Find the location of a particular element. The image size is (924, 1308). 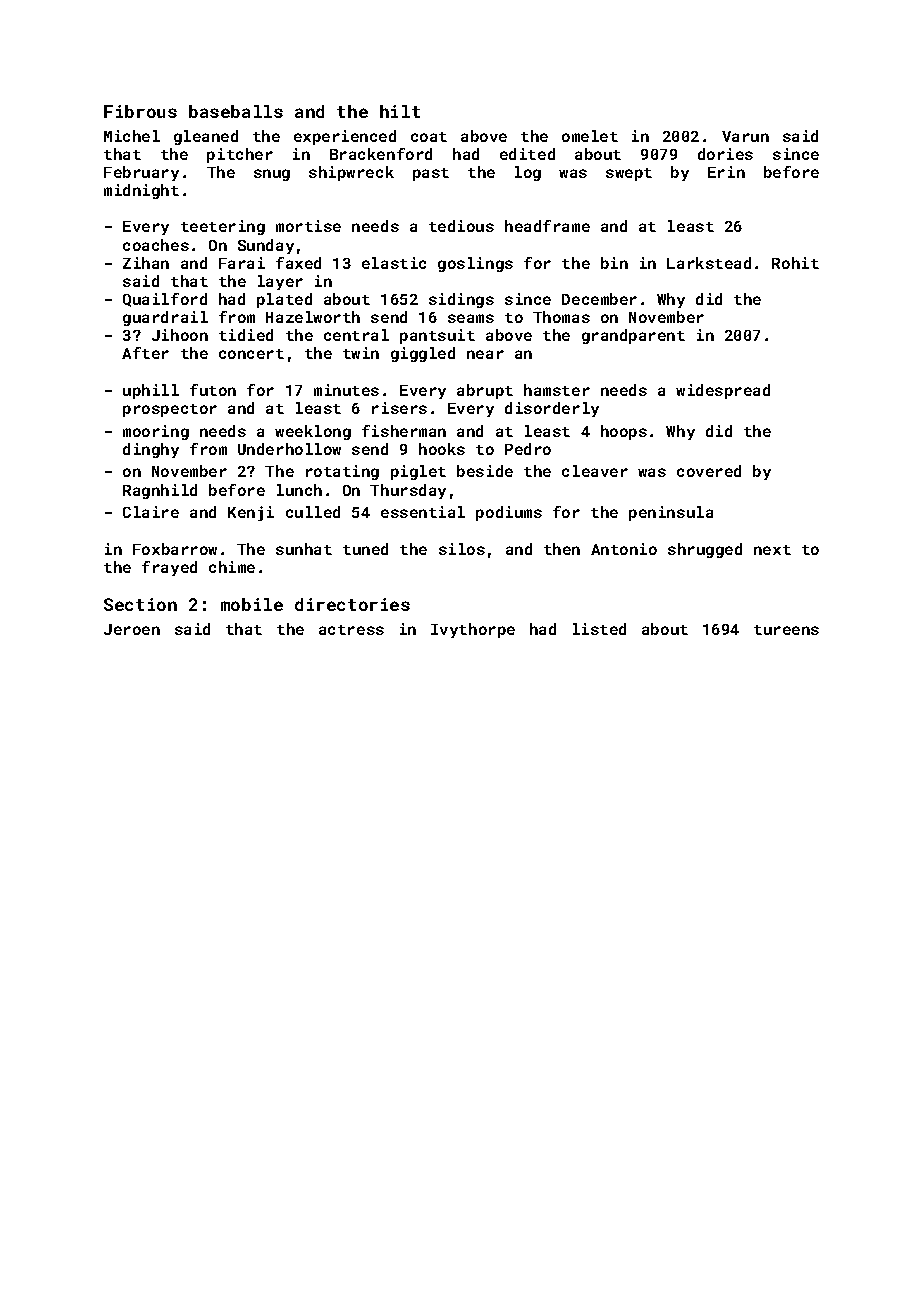

silos is located at coordinates (462, 549).
